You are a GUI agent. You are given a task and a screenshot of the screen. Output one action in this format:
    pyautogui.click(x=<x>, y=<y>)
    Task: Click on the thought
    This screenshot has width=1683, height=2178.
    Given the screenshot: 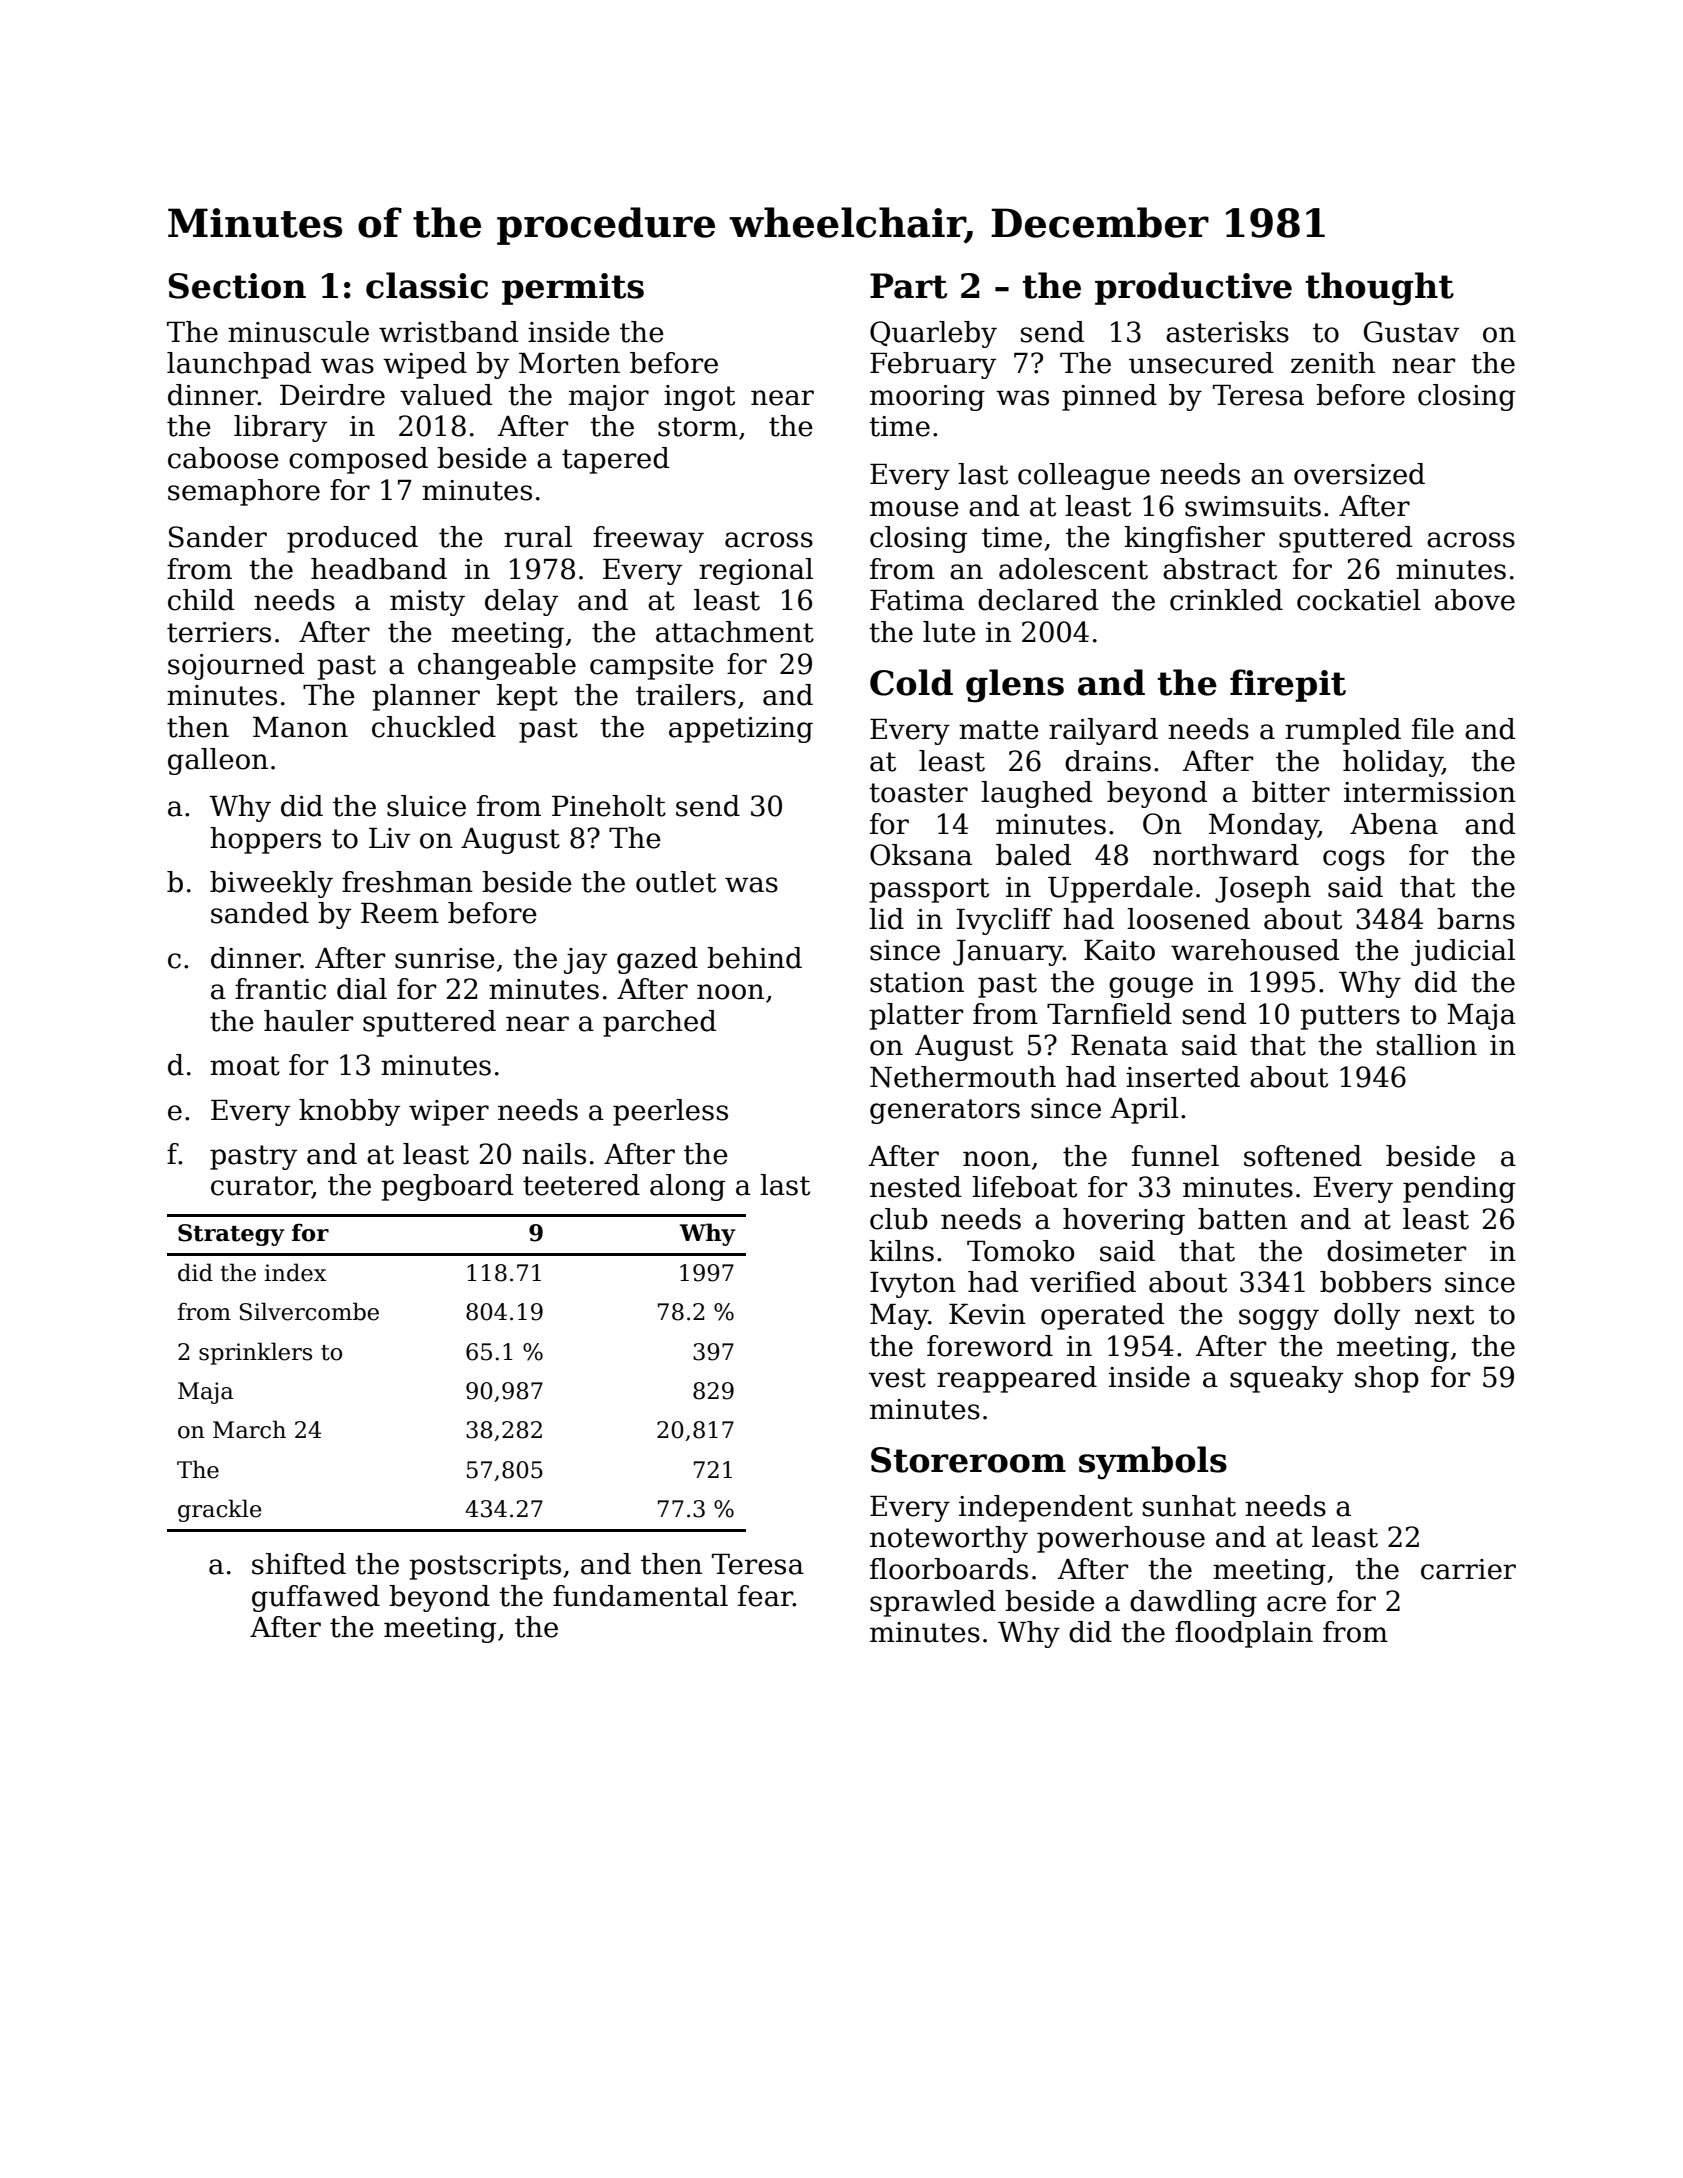 What is the action you would take?
    pyautogui.click(x=1379, y=289)
